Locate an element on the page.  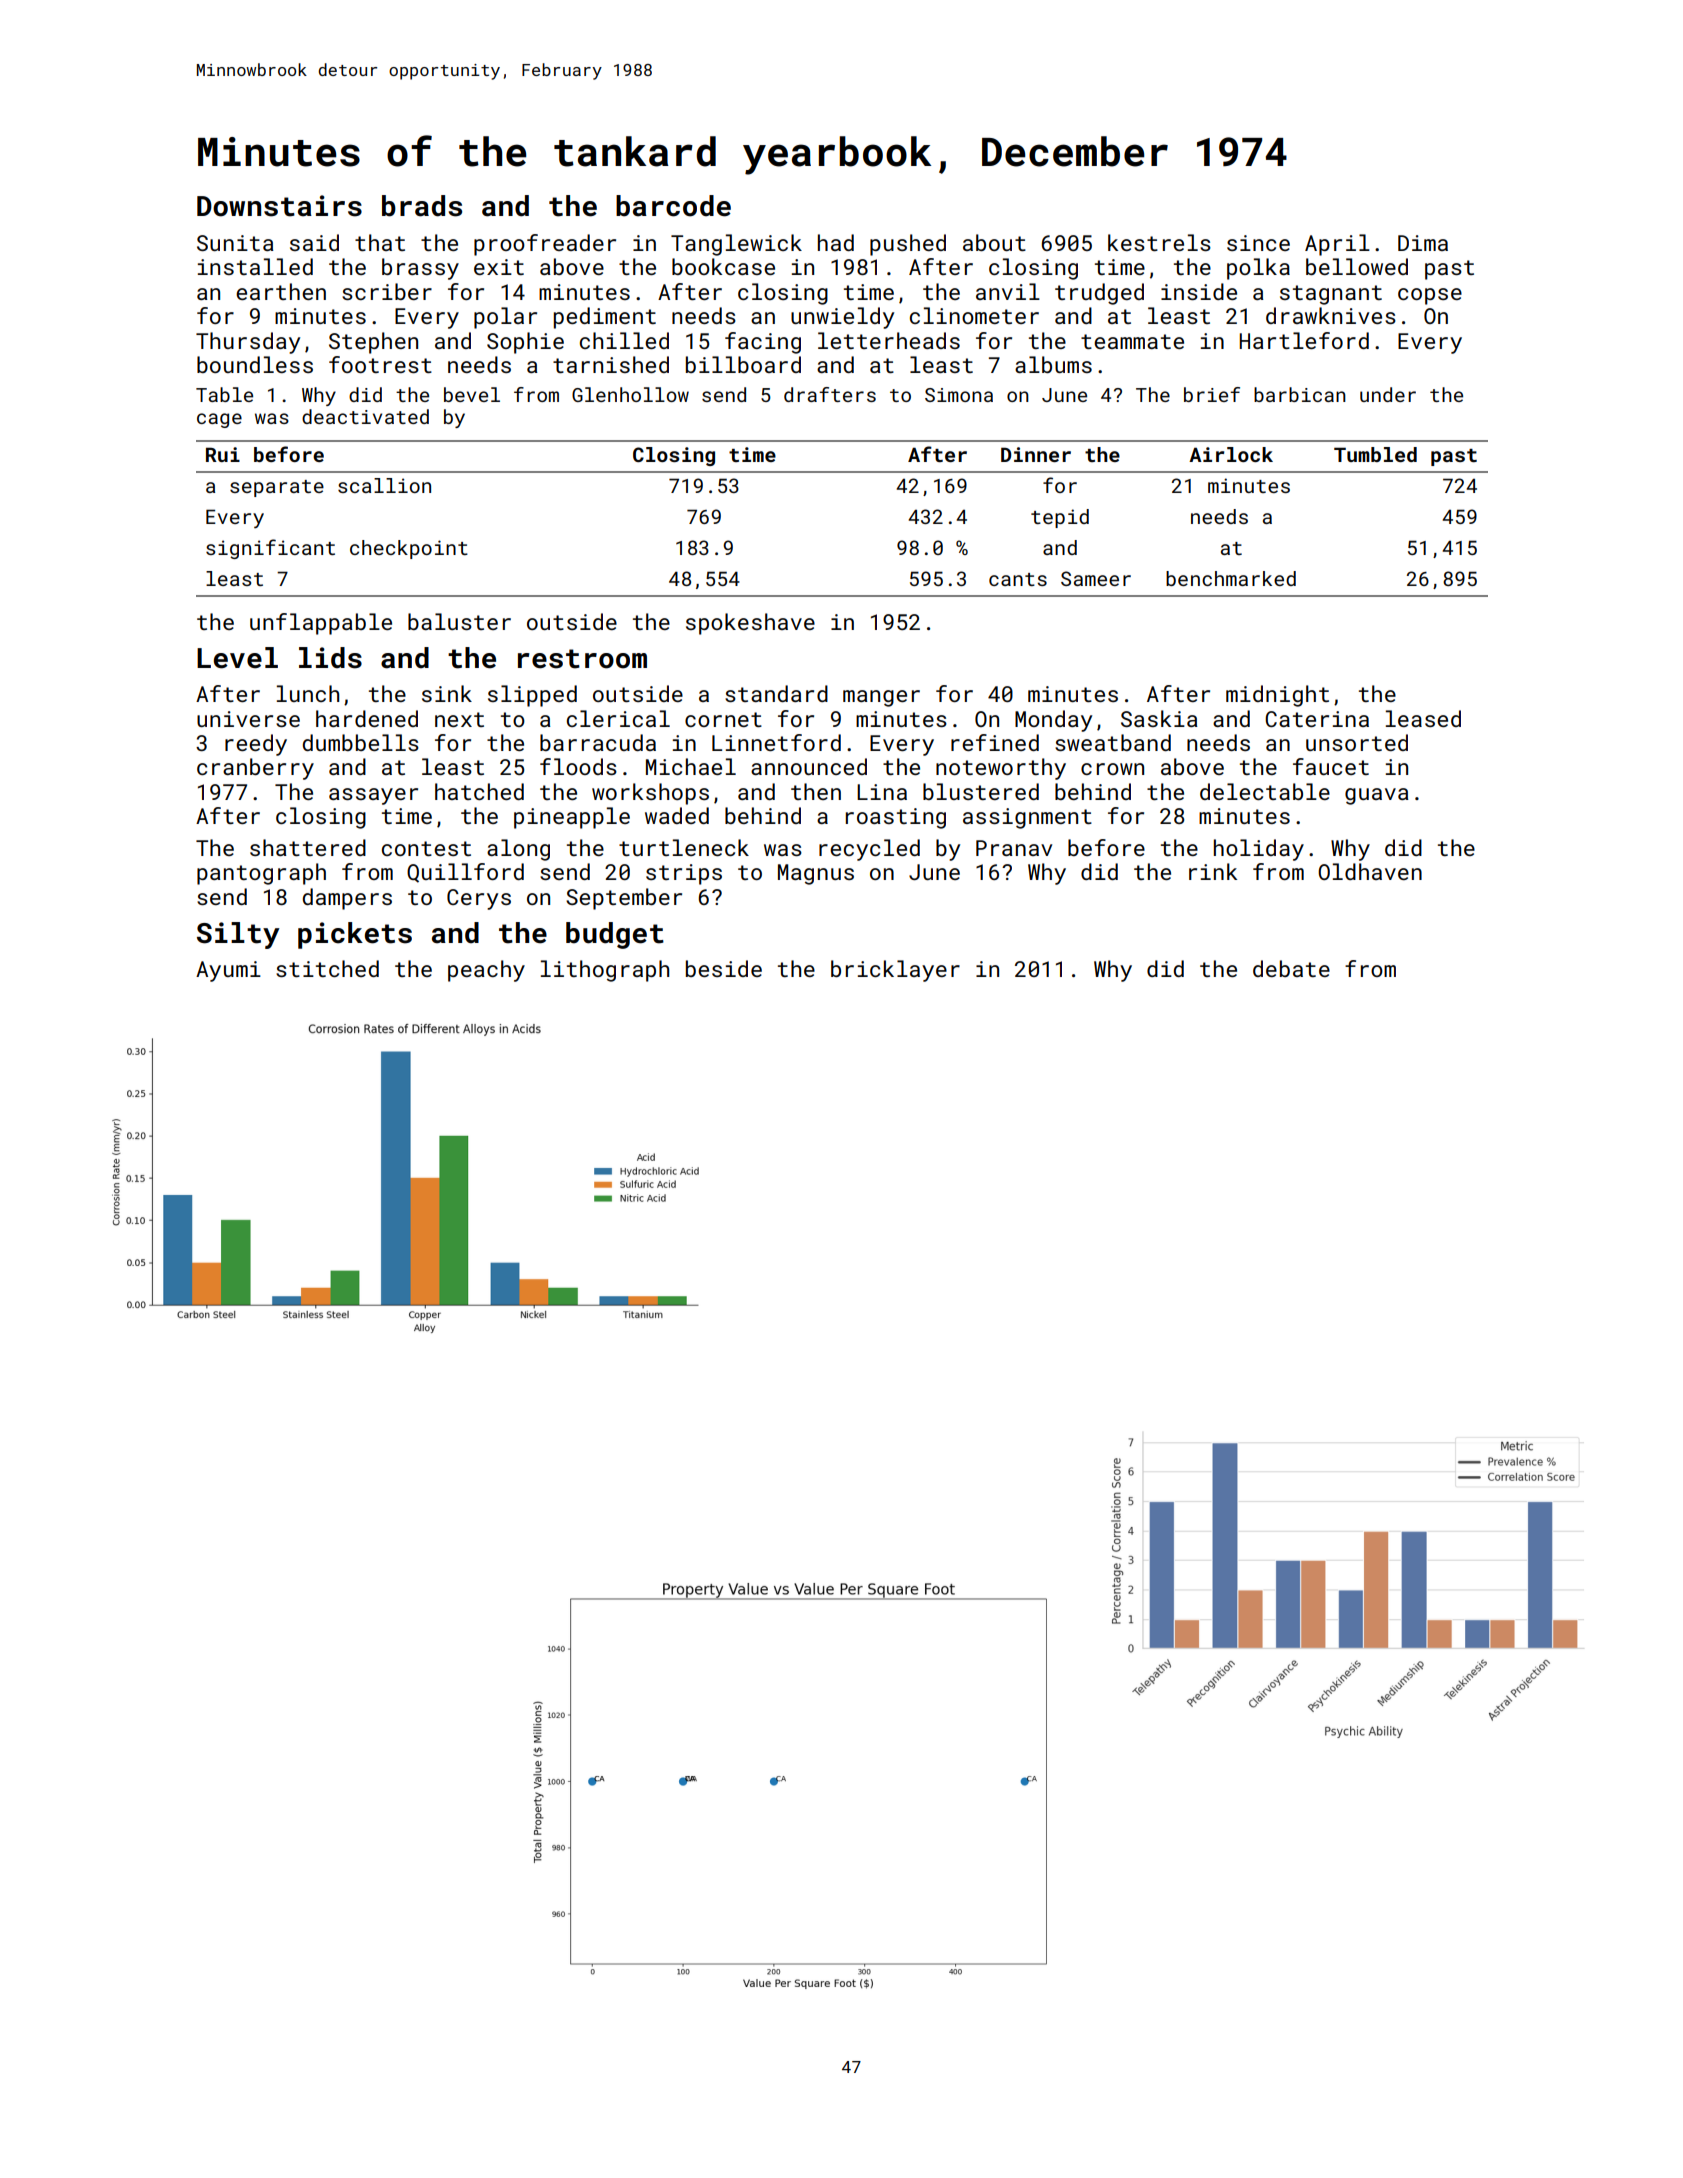
scriber is located at coordinates (387, 291).
